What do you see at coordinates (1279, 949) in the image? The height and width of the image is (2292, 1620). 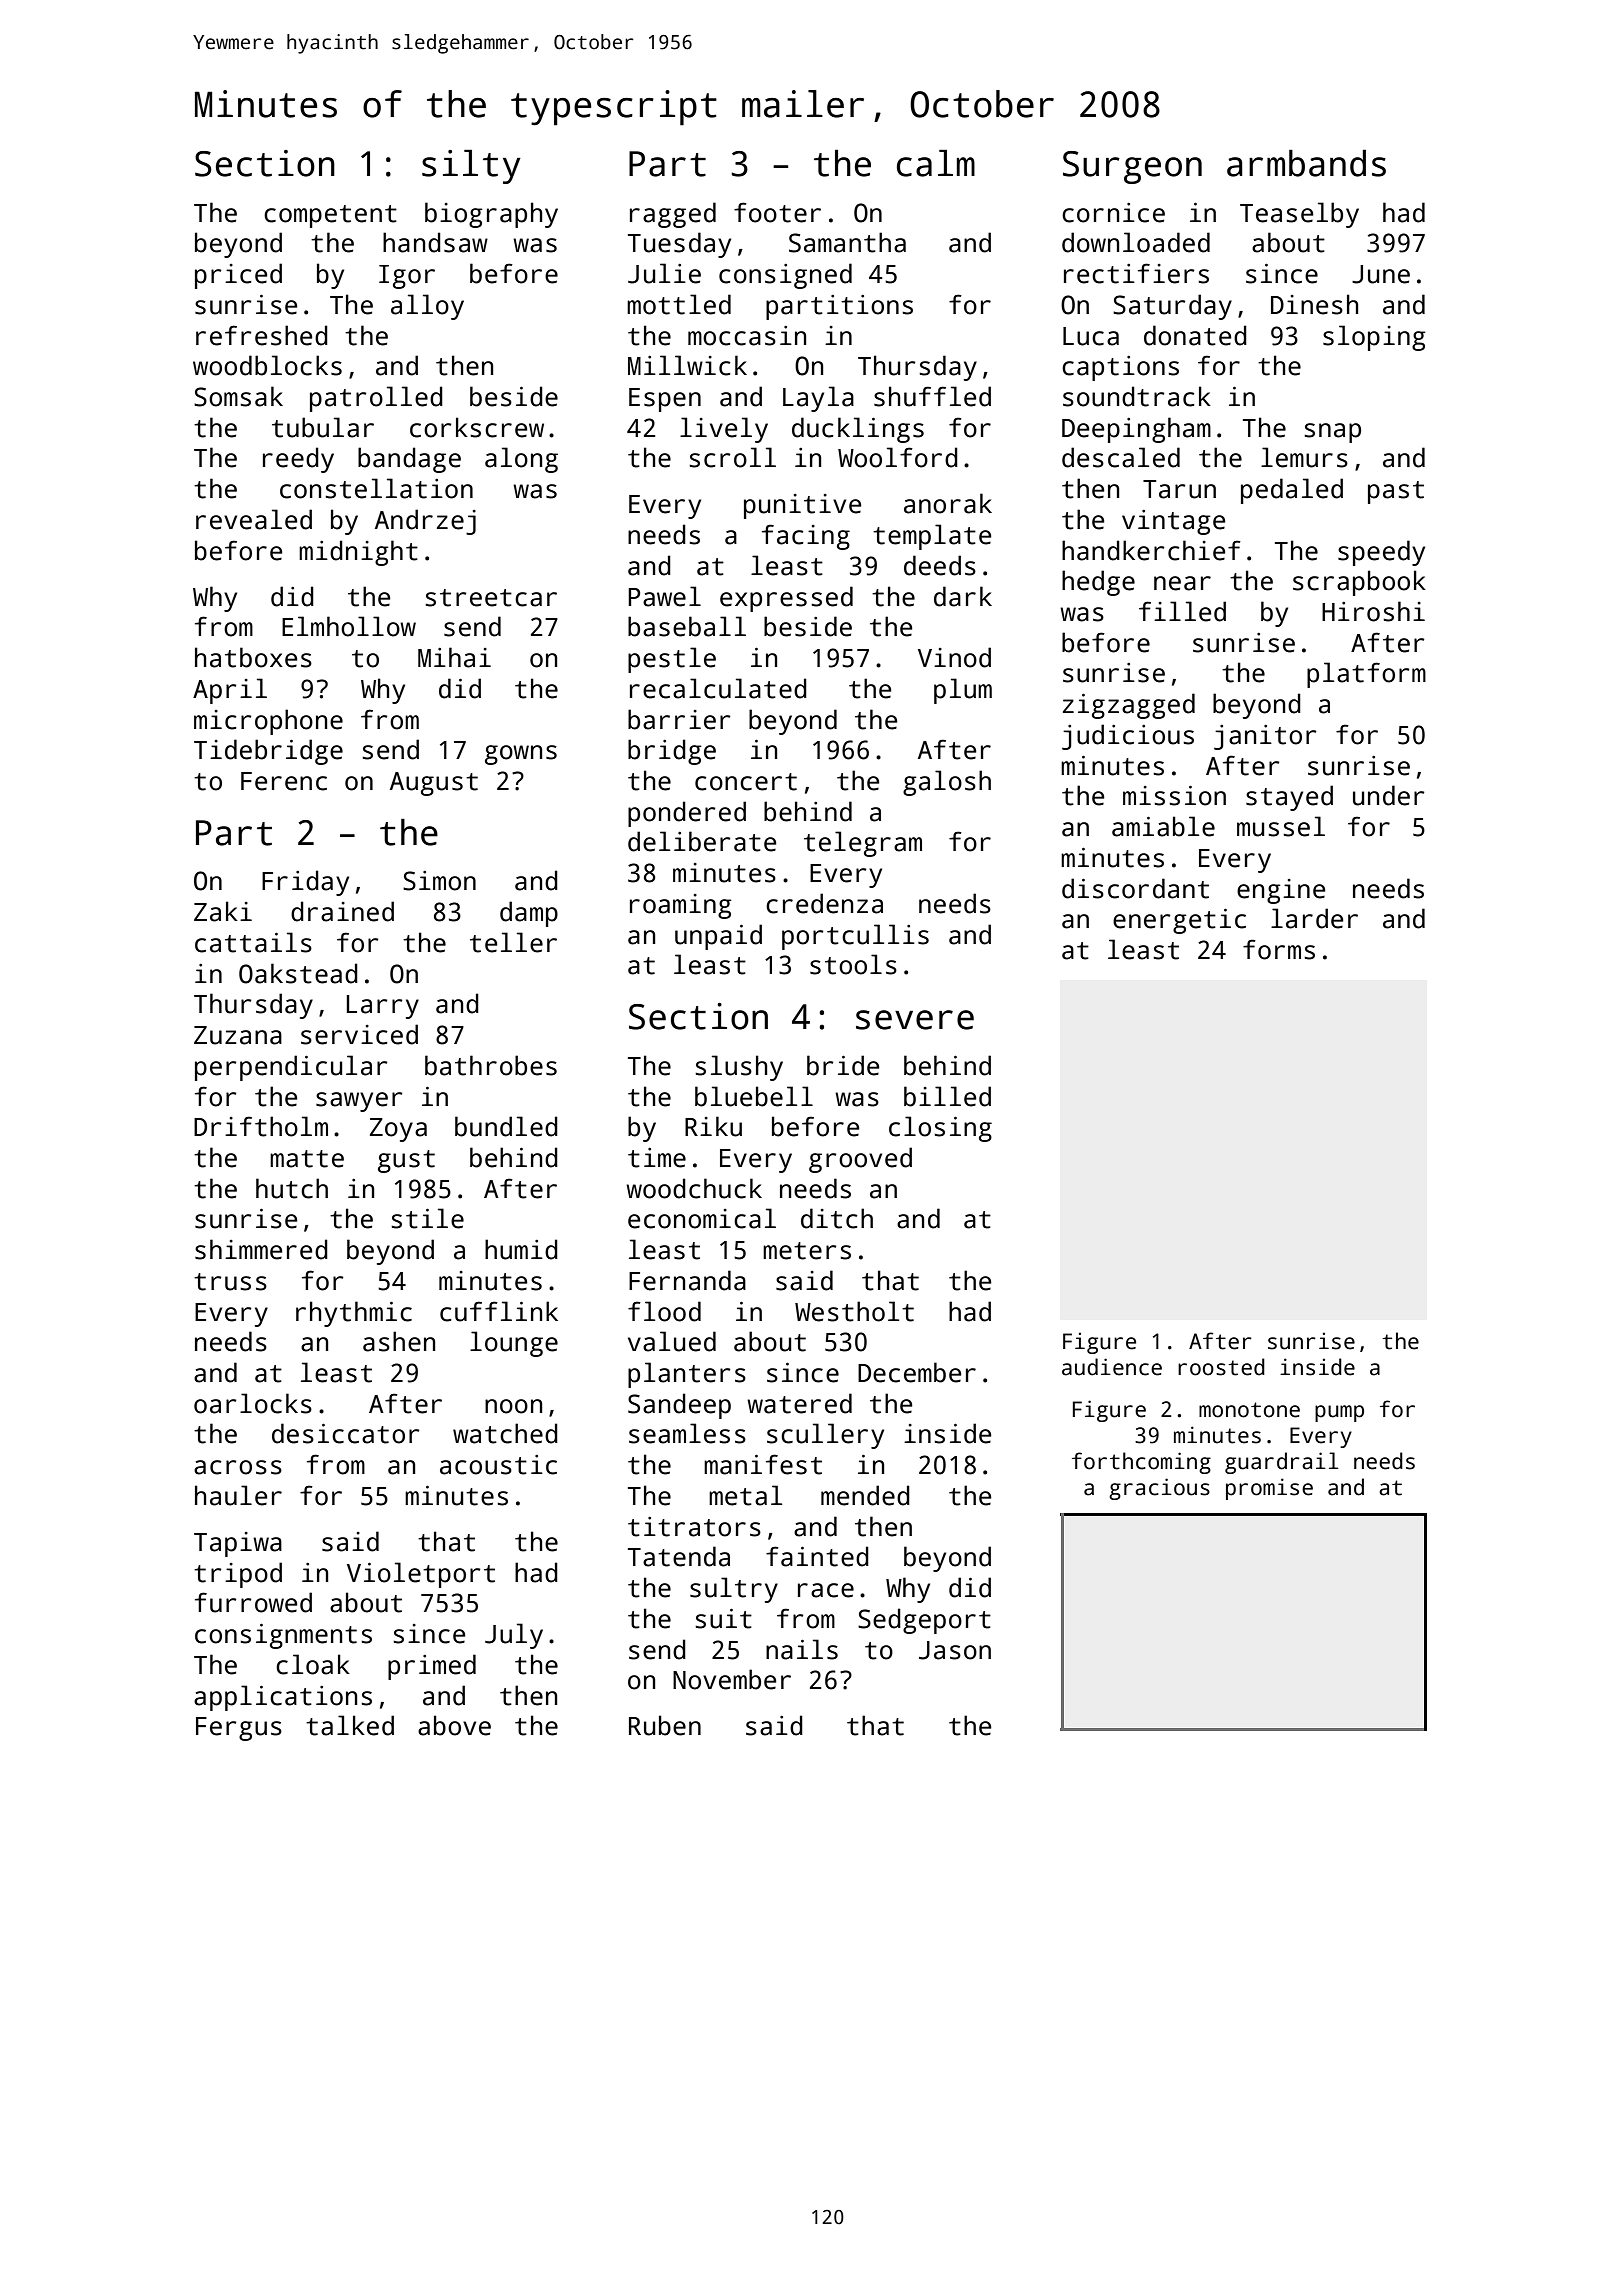 I see `forms` at bounding box center [1279, 949].
